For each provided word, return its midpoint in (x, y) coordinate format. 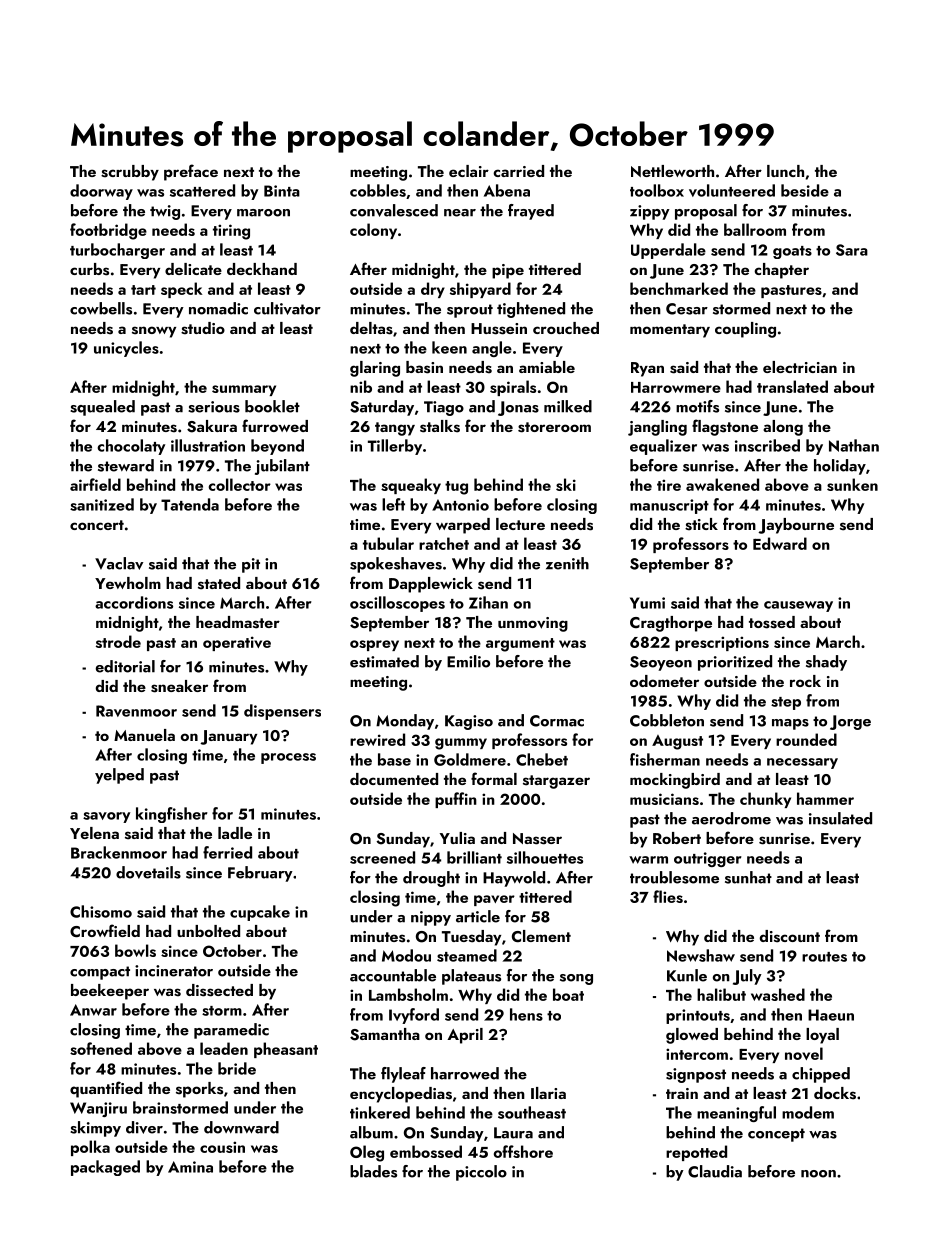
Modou (406, 955)
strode (118, 641)
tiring (231, 232)
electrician (800, 367)
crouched (566, 328)
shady (826, 663)
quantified (106, 1089)
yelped (119, 776)
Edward (780, 543)
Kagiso (469, 722)
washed (778, 994)
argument (520, 645)
